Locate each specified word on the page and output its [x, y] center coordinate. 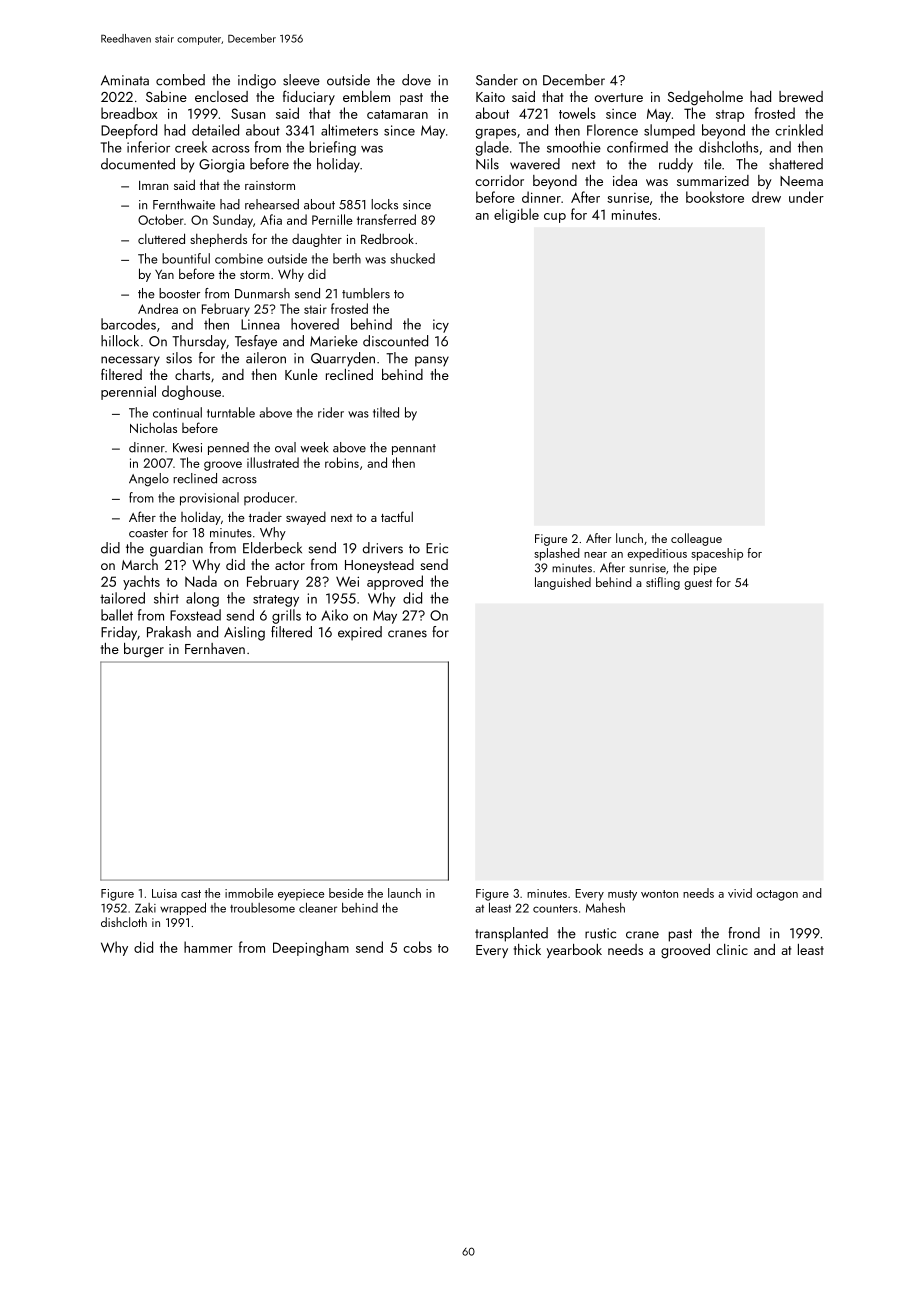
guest [698, 584]
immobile [249, 893]
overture [619, 97]
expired [360, 633]
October [161, 219]
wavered [535, 164]
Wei [347, 581]
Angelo [149, 480]
